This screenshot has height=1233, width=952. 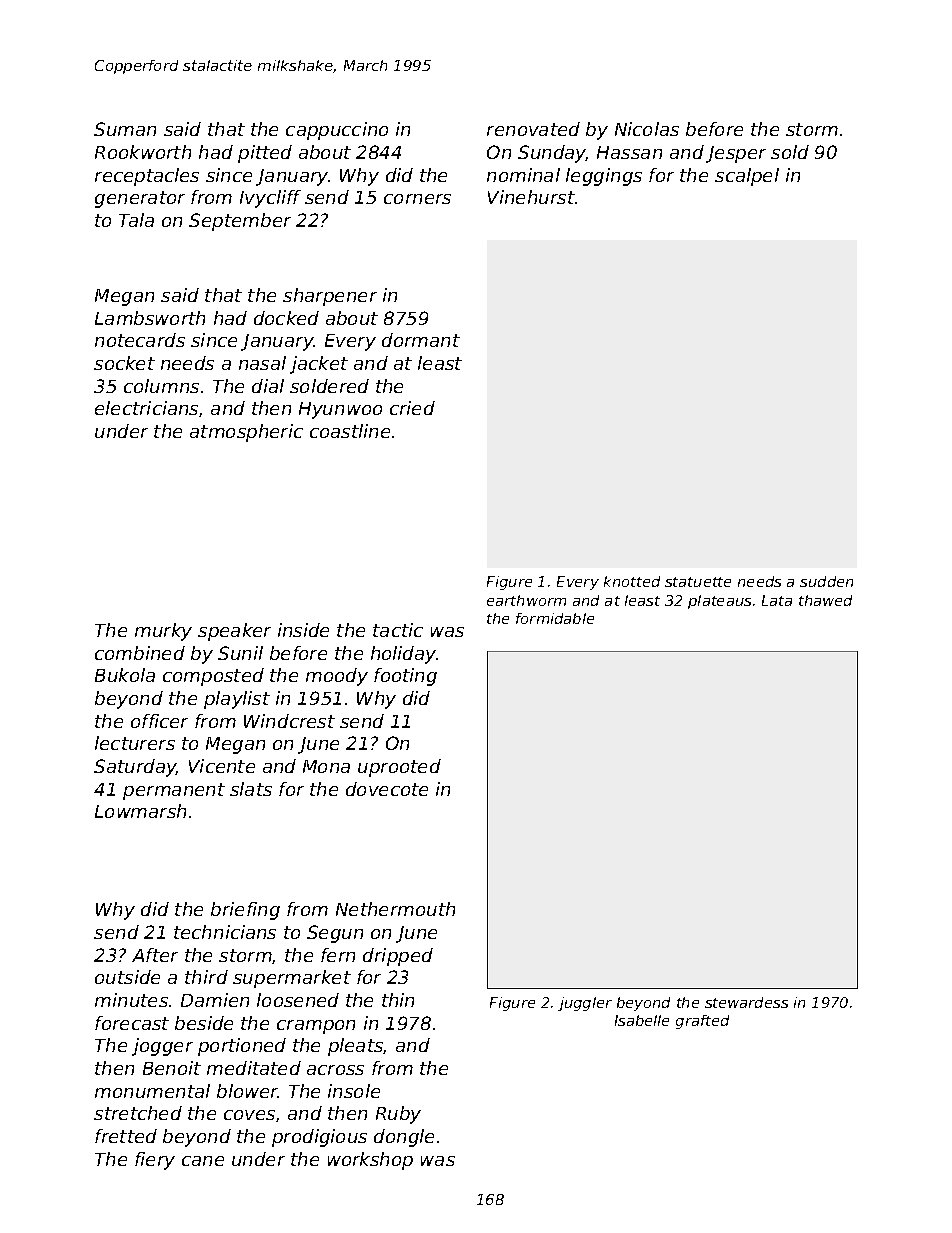 What do you see at coordinates (719, 602) in the screenshot?
I see `plateaus` at bounding box center [719, 602].
